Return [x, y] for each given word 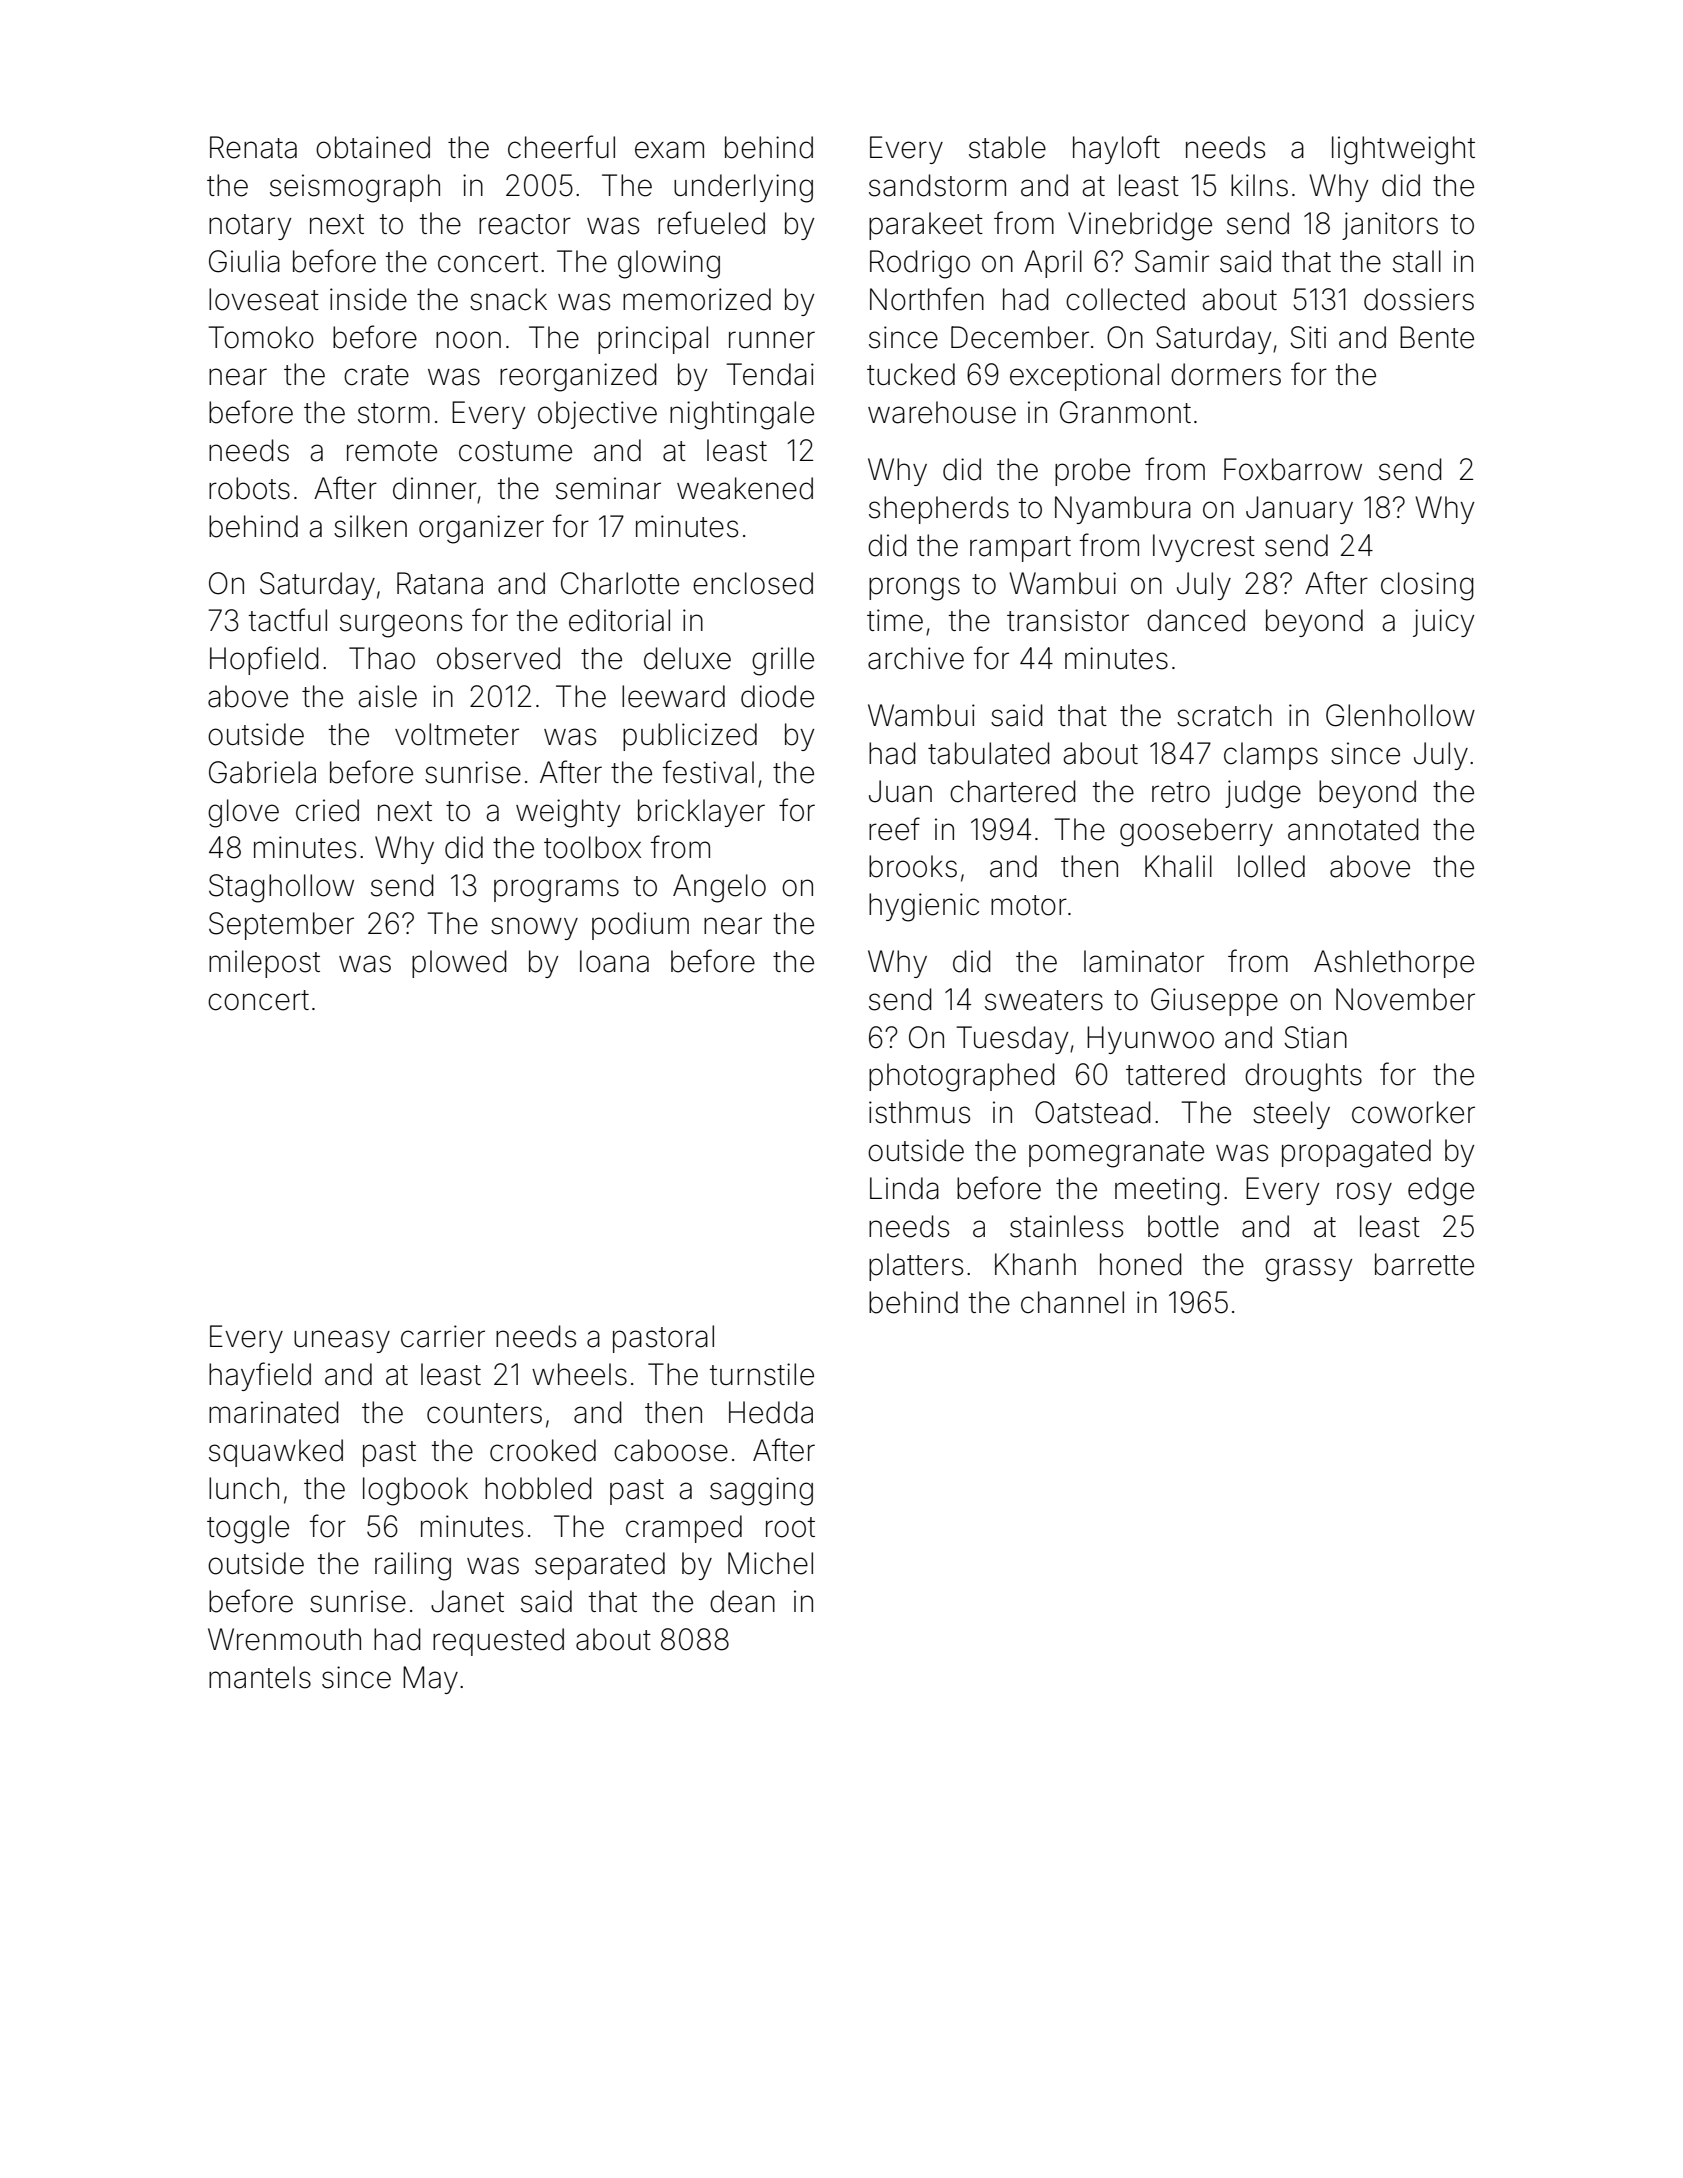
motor [1029, 905]
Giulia [244, 261]
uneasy [342, 1341]
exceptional [1084, 377]
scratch [1224, 715]
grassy [1308, 1270]
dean [742, 1601]
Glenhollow [1400, 715]
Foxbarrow [1293, 469]
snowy [534, 928]
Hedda [771, 1412]
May [430, 1680]
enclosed [753, 583]
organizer [481, 529]
